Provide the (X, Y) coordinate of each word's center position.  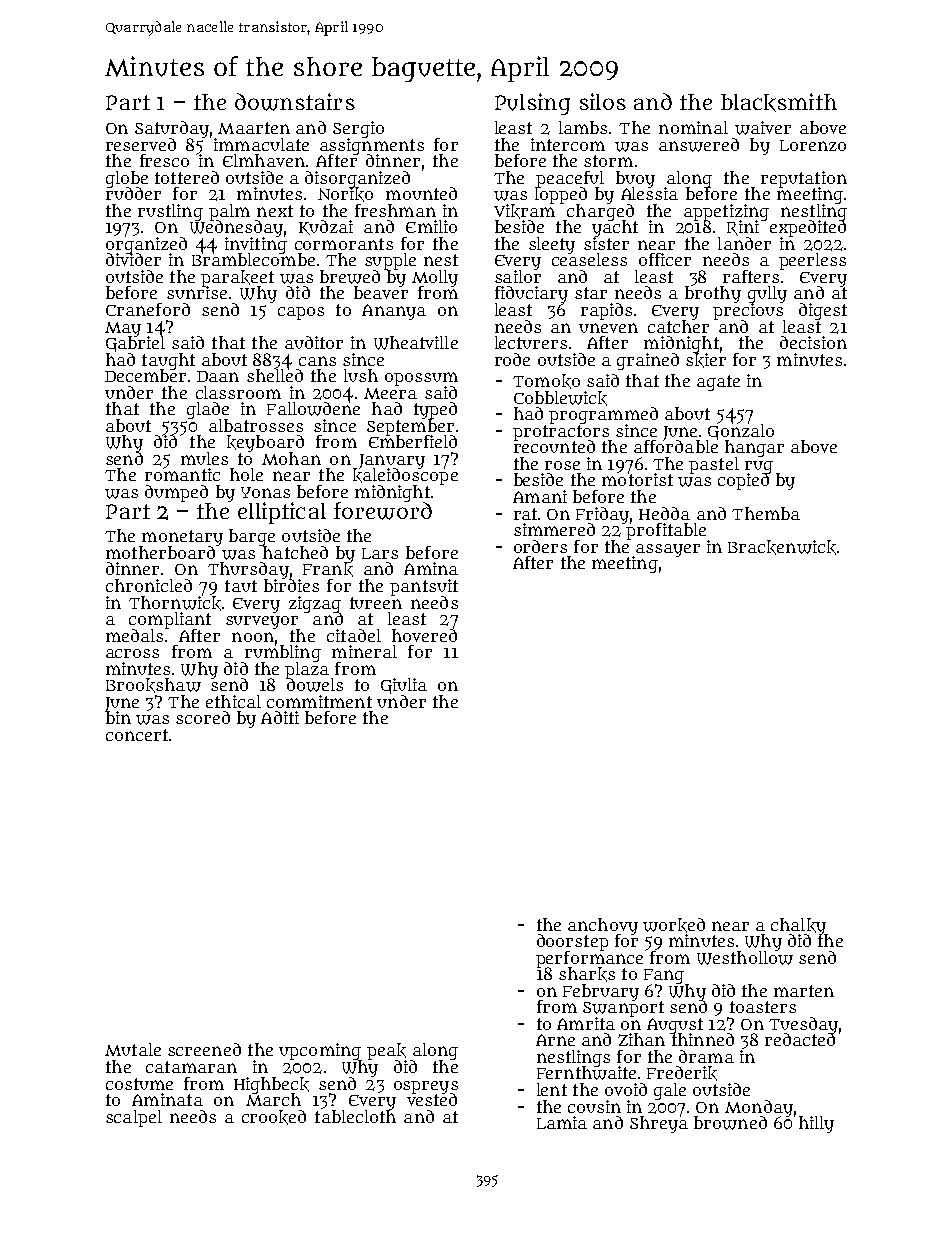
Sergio (358, 129)
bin (118, 718)
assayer (668, 550)
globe (127, 179)
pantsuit (424, 587)
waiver (763, 128)
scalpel (134, 1118)
